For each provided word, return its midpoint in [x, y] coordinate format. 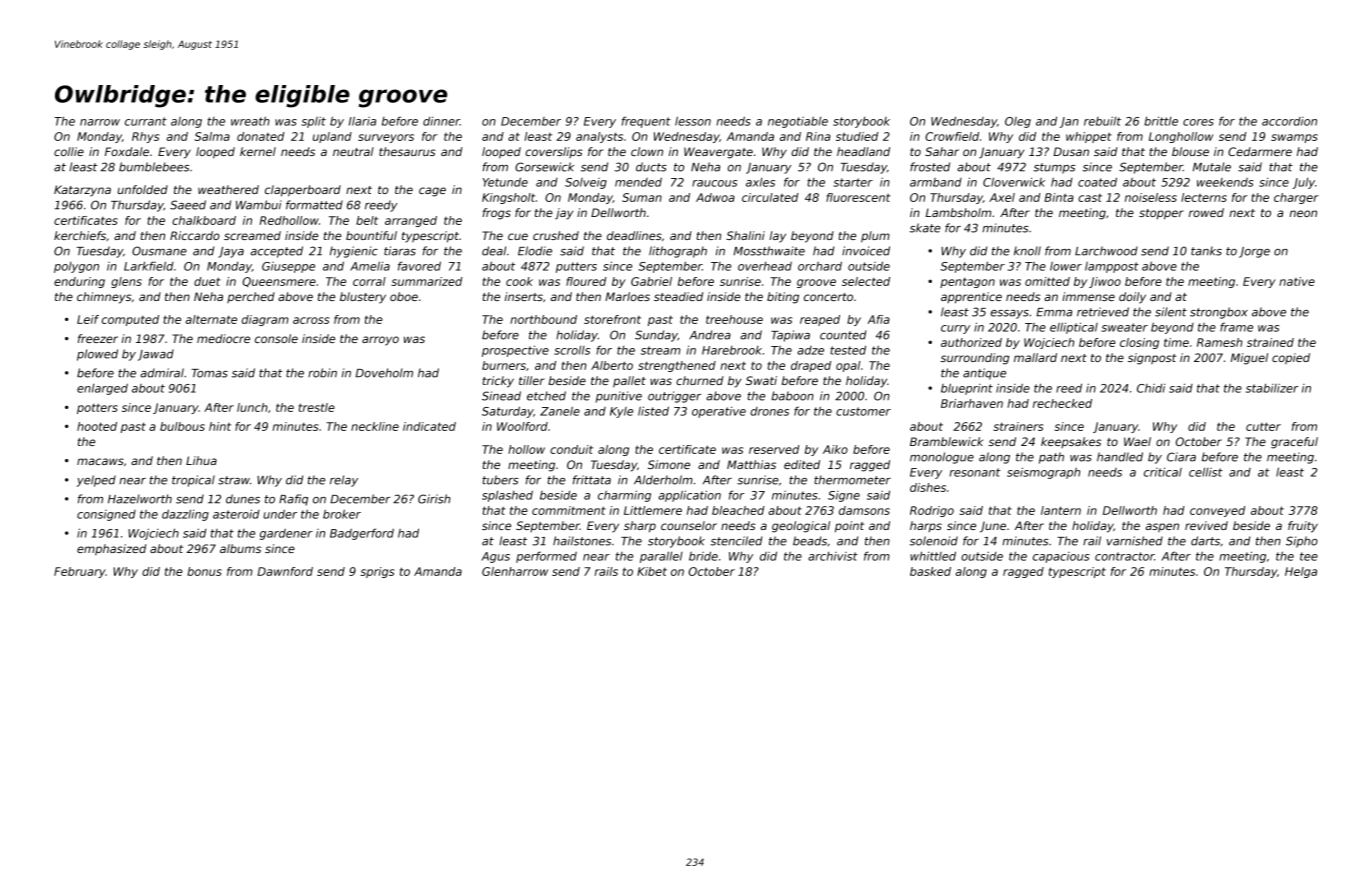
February [80, 572]
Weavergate [718, 153]
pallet [629, 382]
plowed [97, 355]
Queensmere [279, 282]
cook [519, 281]
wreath [250, 121]
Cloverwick [1014, 182]
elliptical [1074, 328]
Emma [1054, 312]
